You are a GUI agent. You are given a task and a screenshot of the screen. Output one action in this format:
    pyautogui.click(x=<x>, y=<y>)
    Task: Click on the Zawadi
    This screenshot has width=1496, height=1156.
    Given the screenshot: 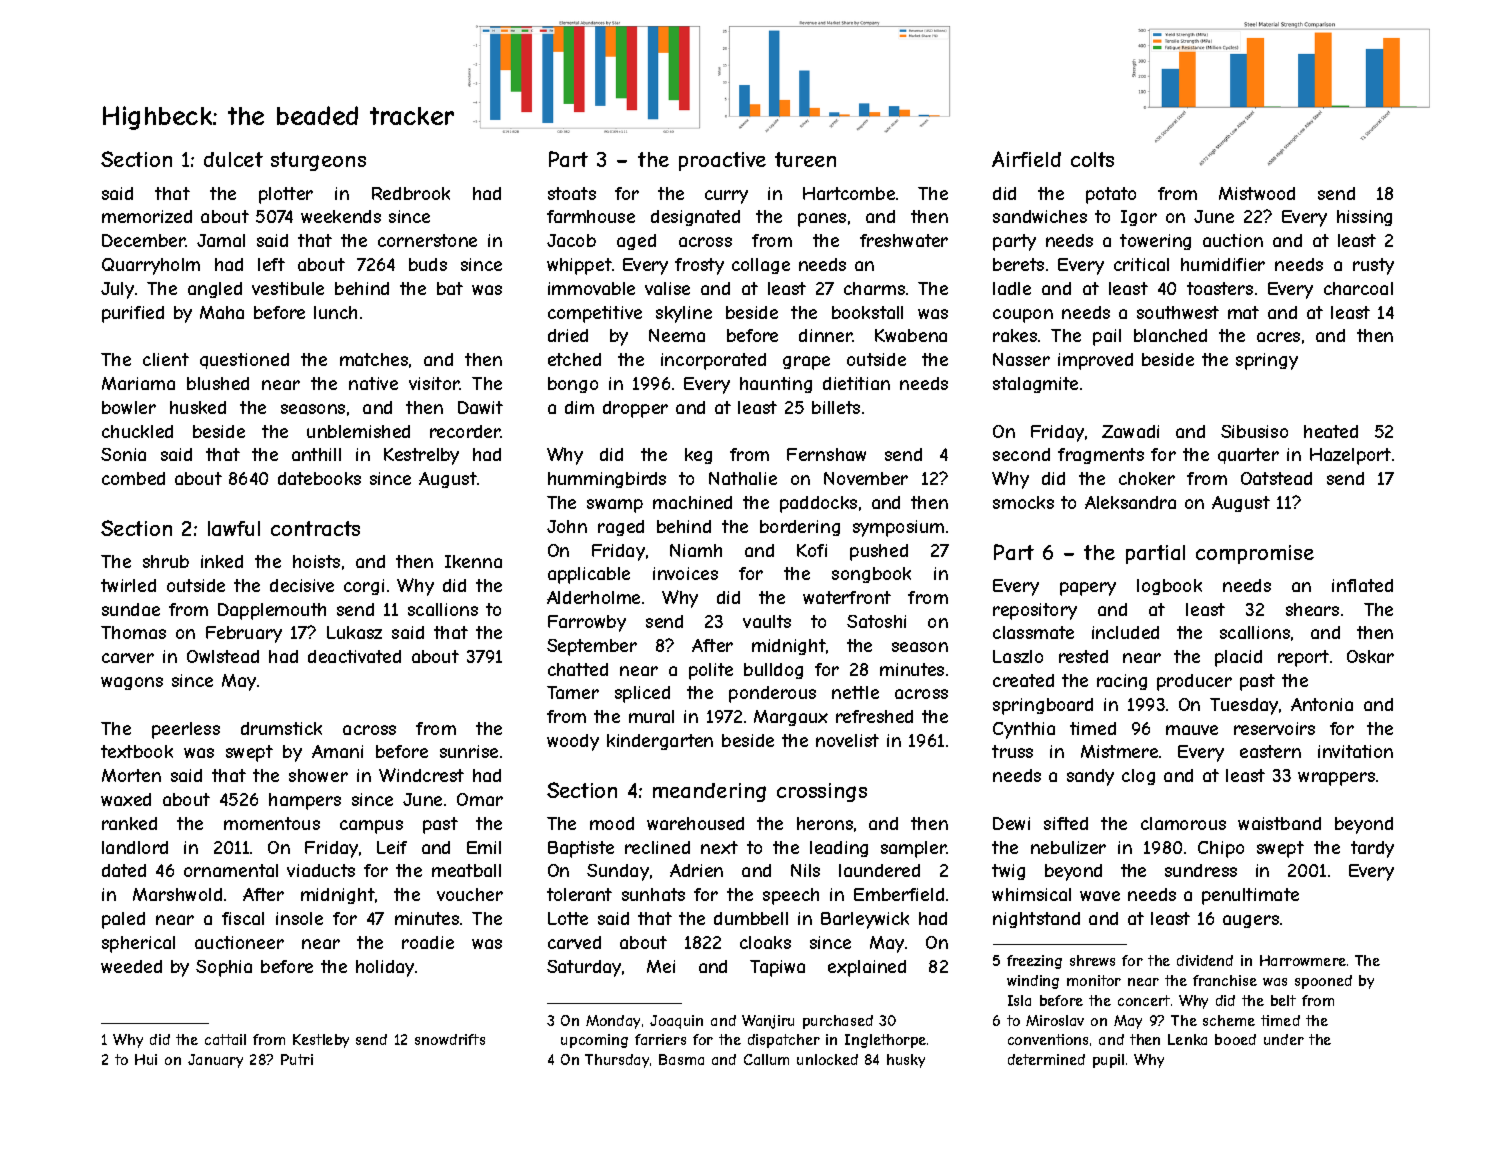 What is the action you would take?
    pyautogui.click(x=1130, y=431)
